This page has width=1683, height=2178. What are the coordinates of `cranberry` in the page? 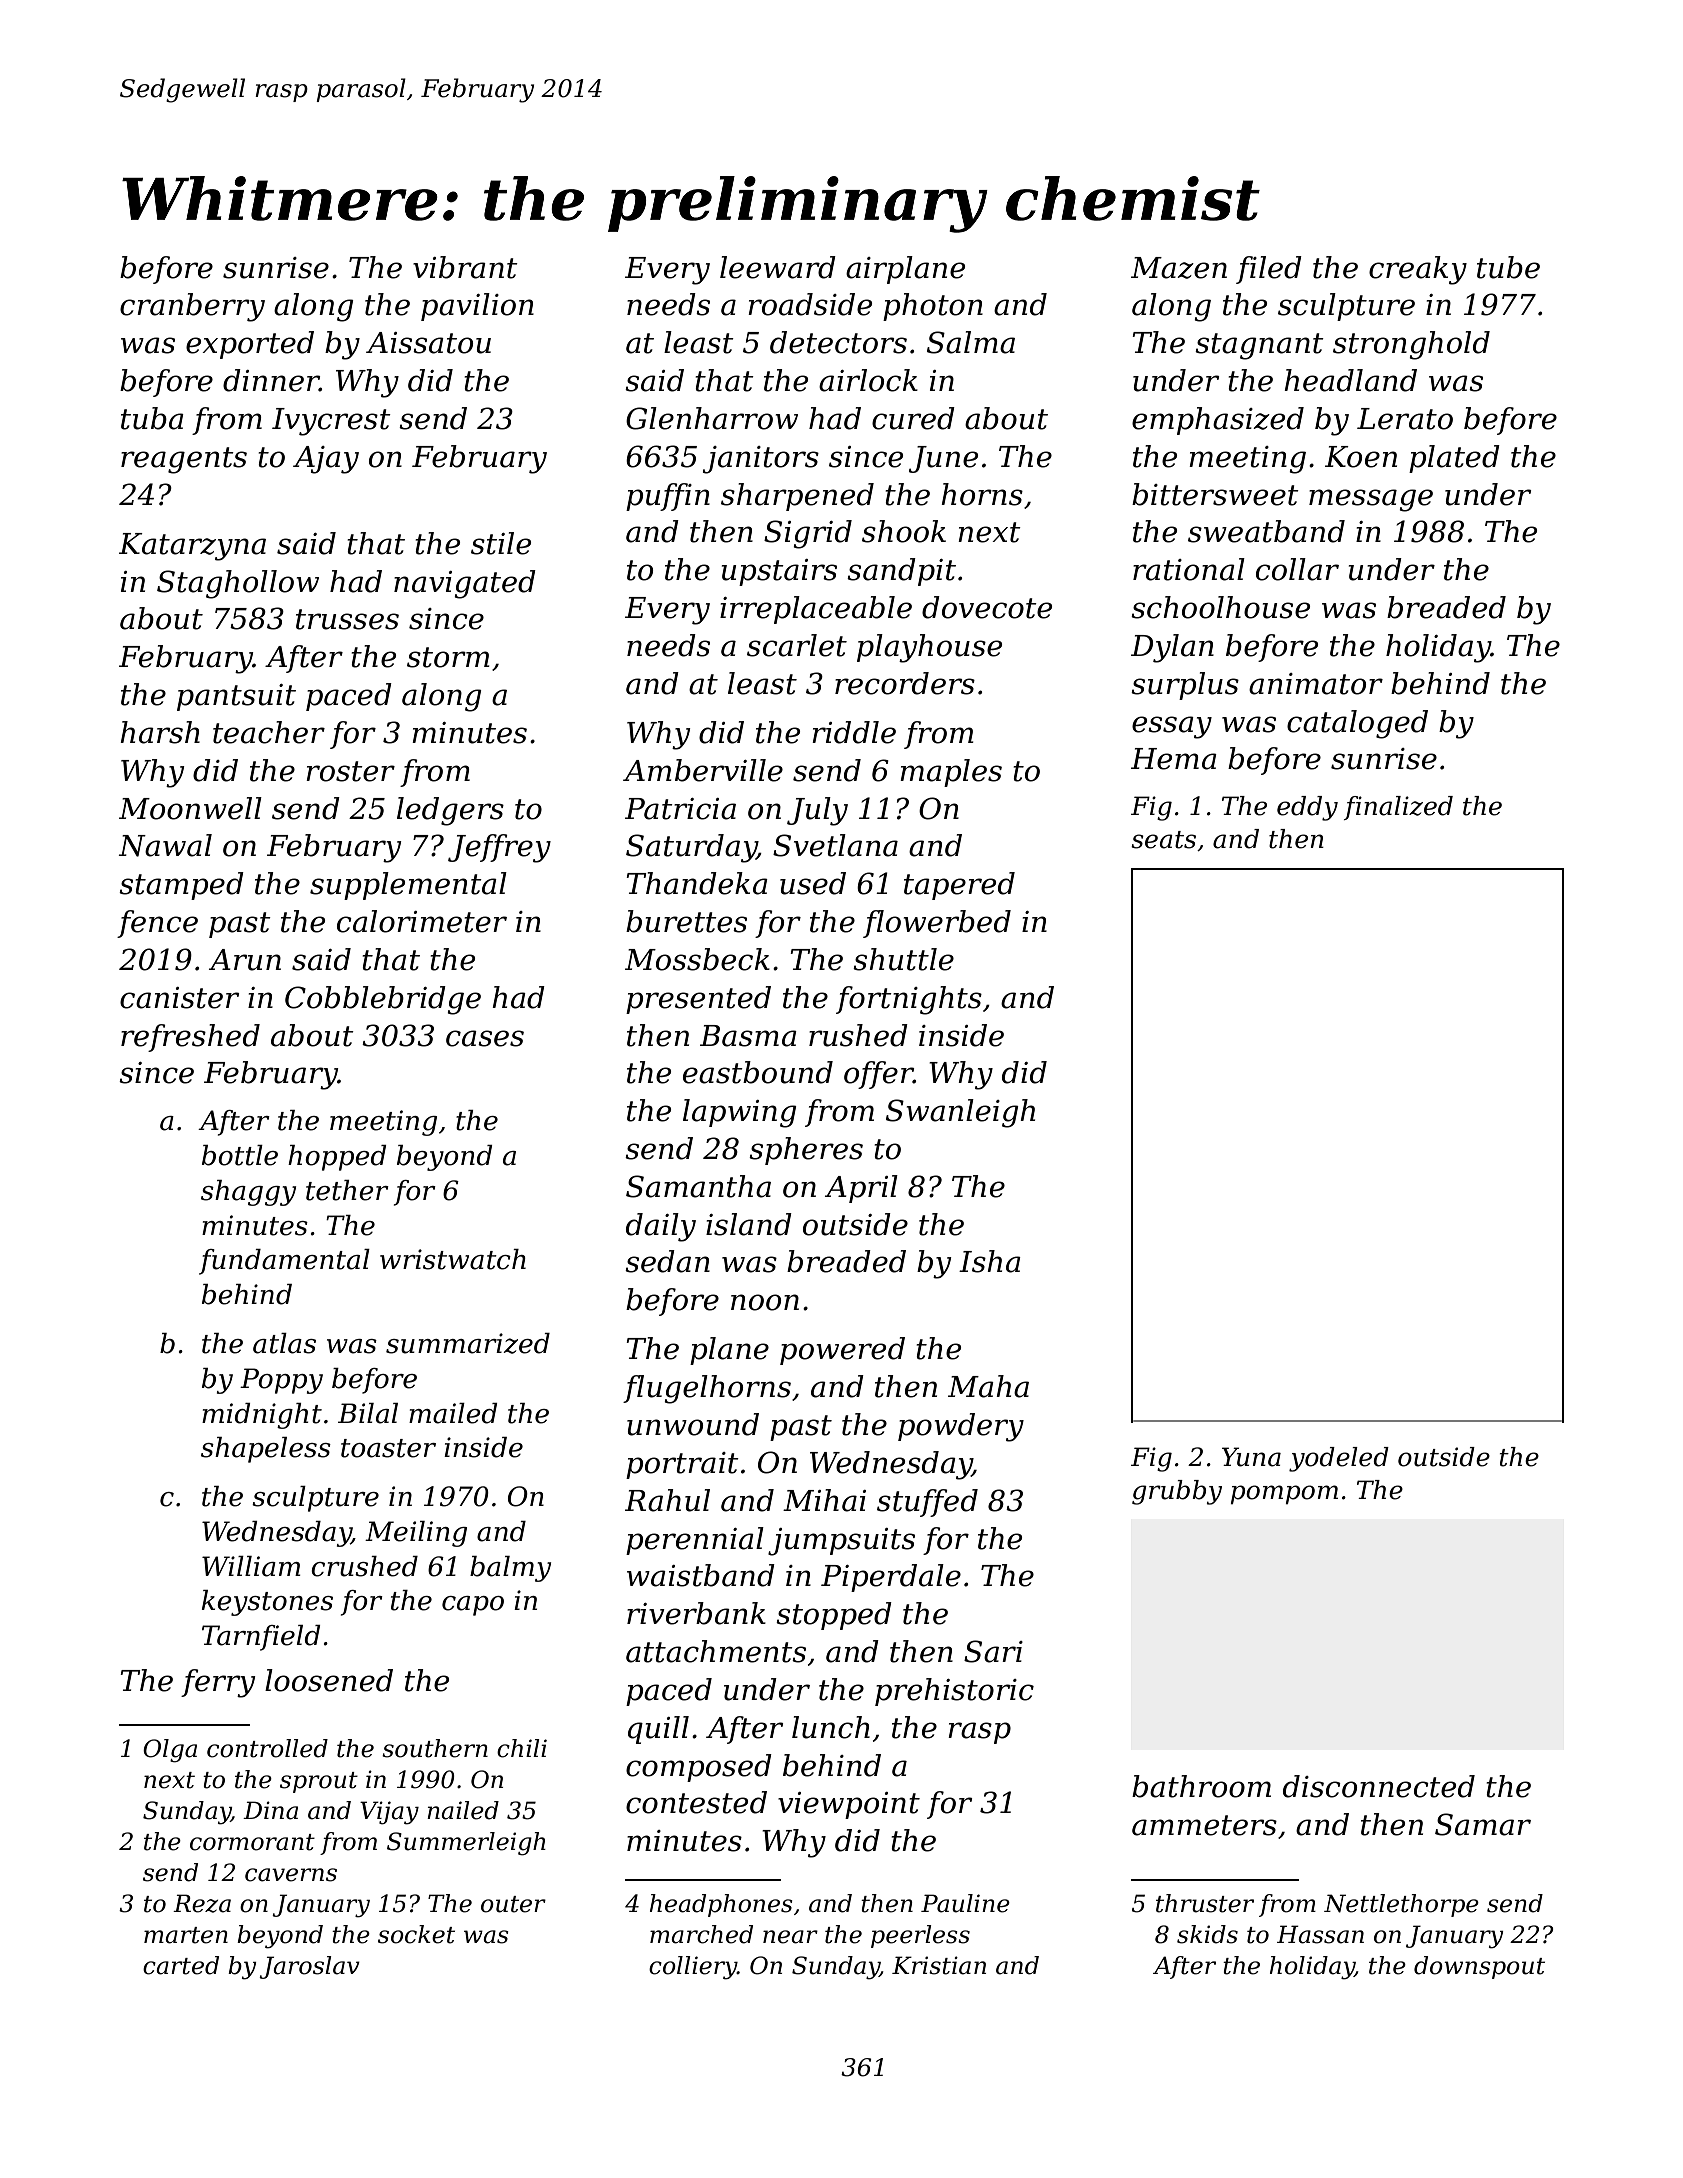 It's located at (192, 307).
